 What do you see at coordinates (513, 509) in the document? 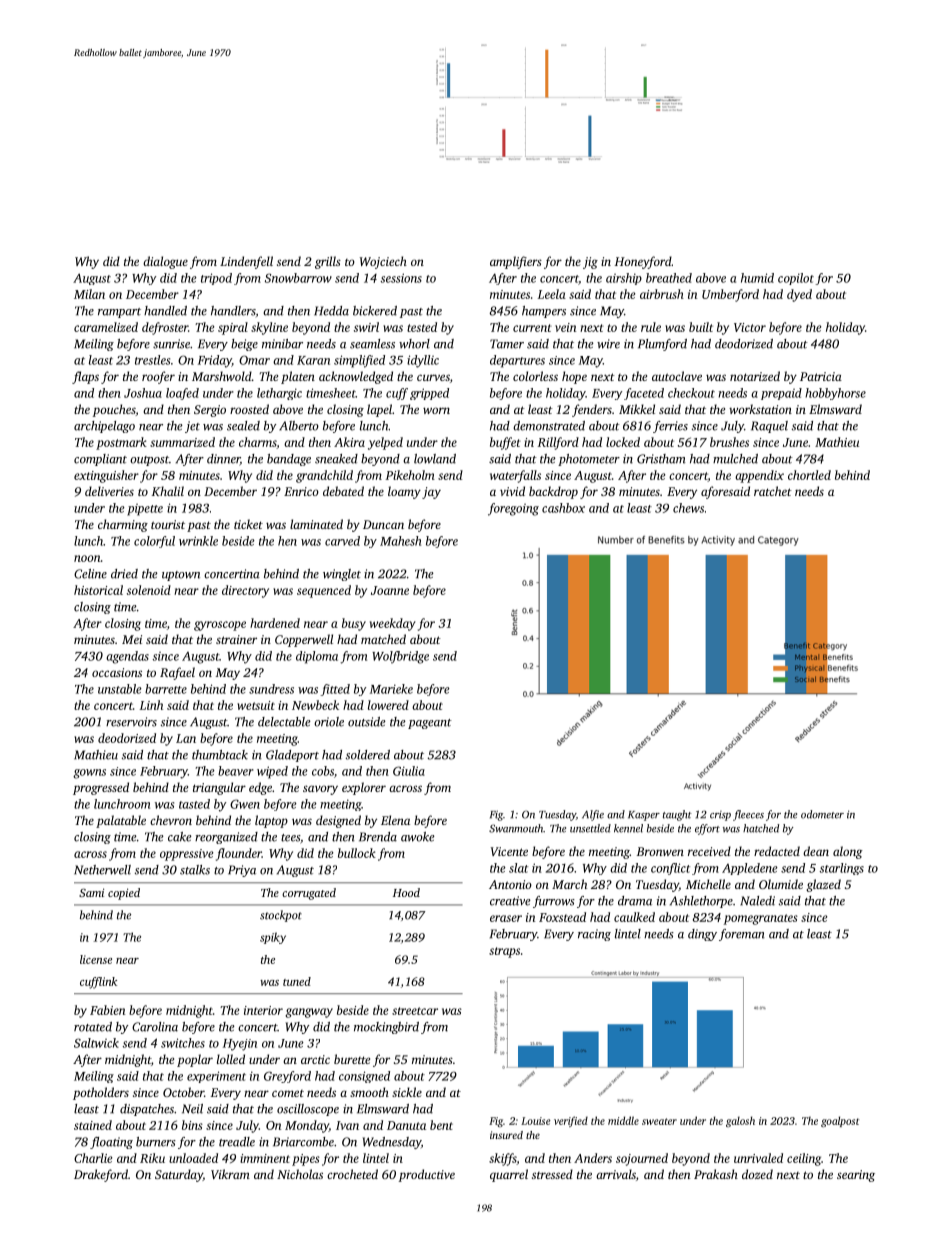
I see `foregoing` at bounding box center [513, 509].
